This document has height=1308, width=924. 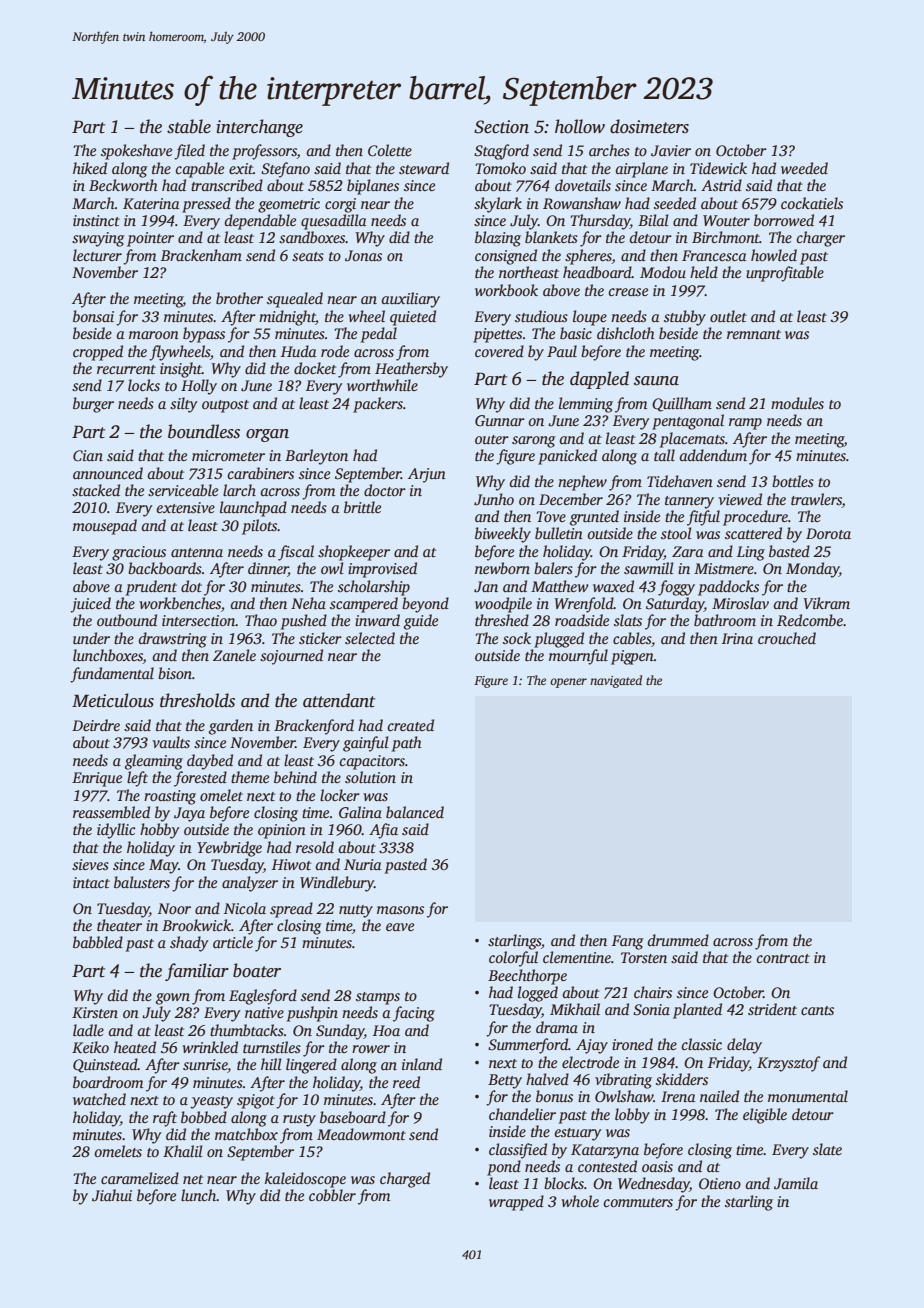 I want to click on contract, so click(x=783, y=958).
